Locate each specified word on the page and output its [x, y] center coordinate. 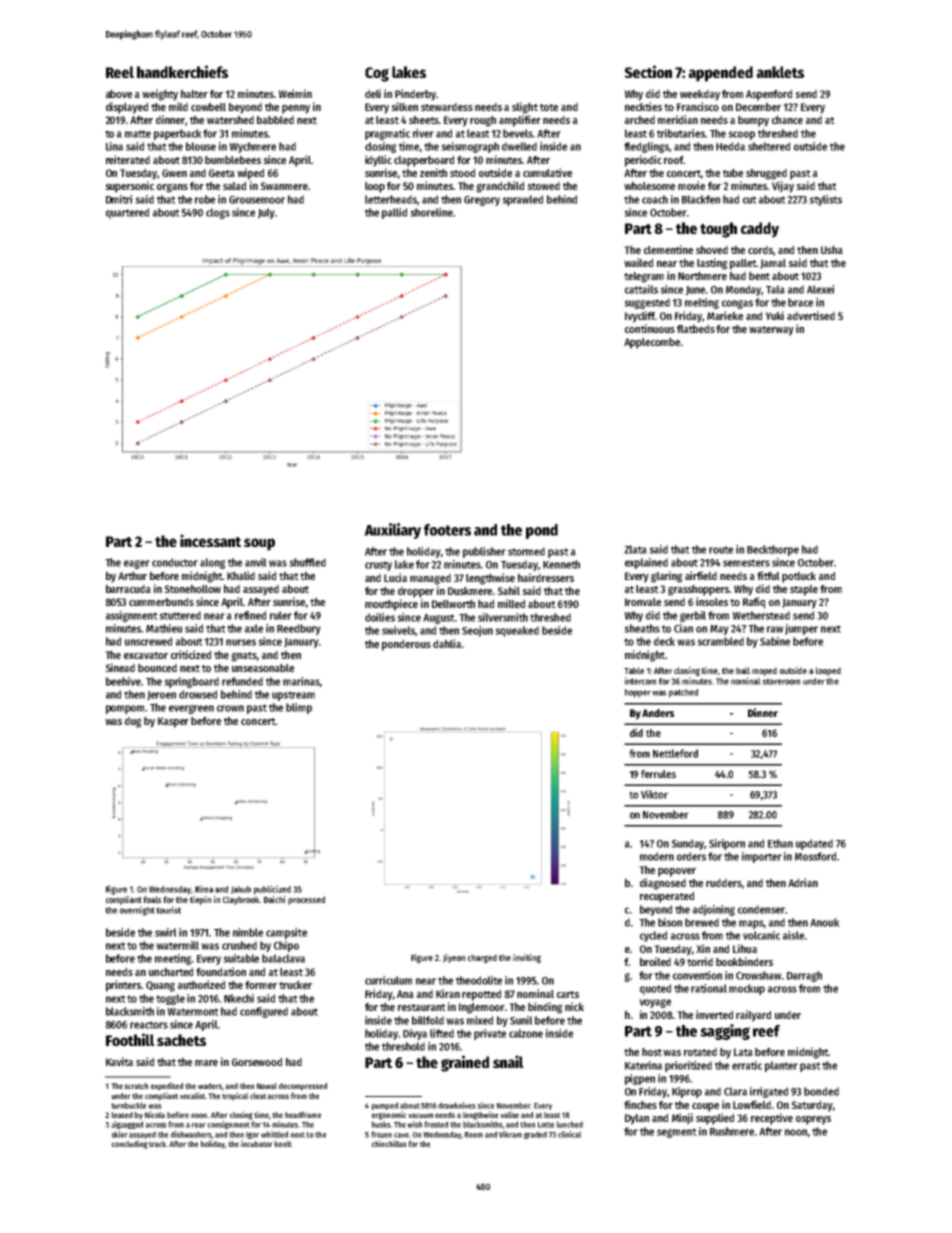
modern [657, 856]
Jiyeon [454, 958]
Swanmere [284, 186]
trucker [295, 984]
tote [549, 107]
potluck [799, 577]
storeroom [781, 681]
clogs [218, 213]
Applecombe [652, 343]
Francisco [698, 106]
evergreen [191, 709]
